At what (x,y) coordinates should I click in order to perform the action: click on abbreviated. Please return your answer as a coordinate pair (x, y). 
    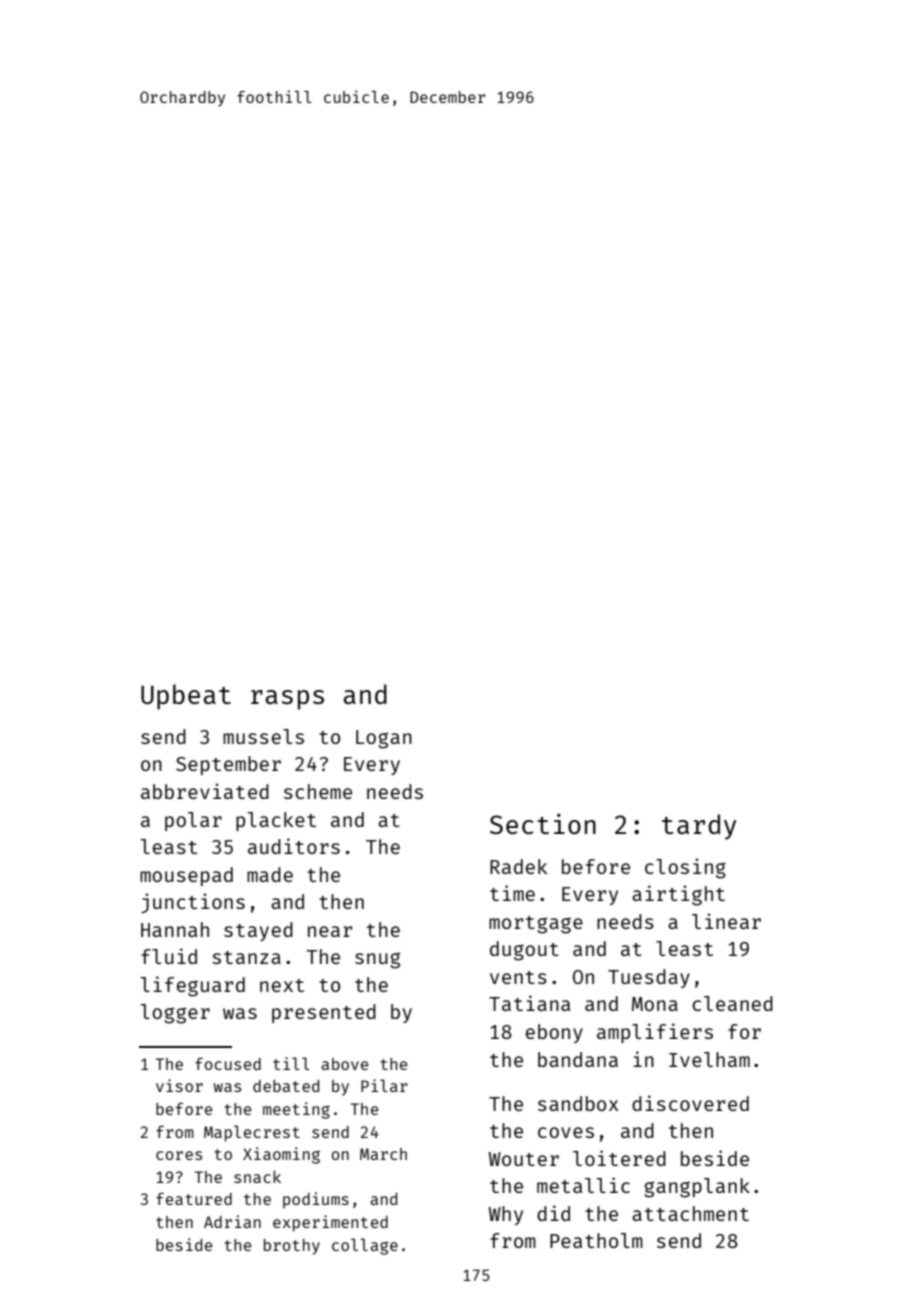
    Looking at the image, I should click on (205, 791).
